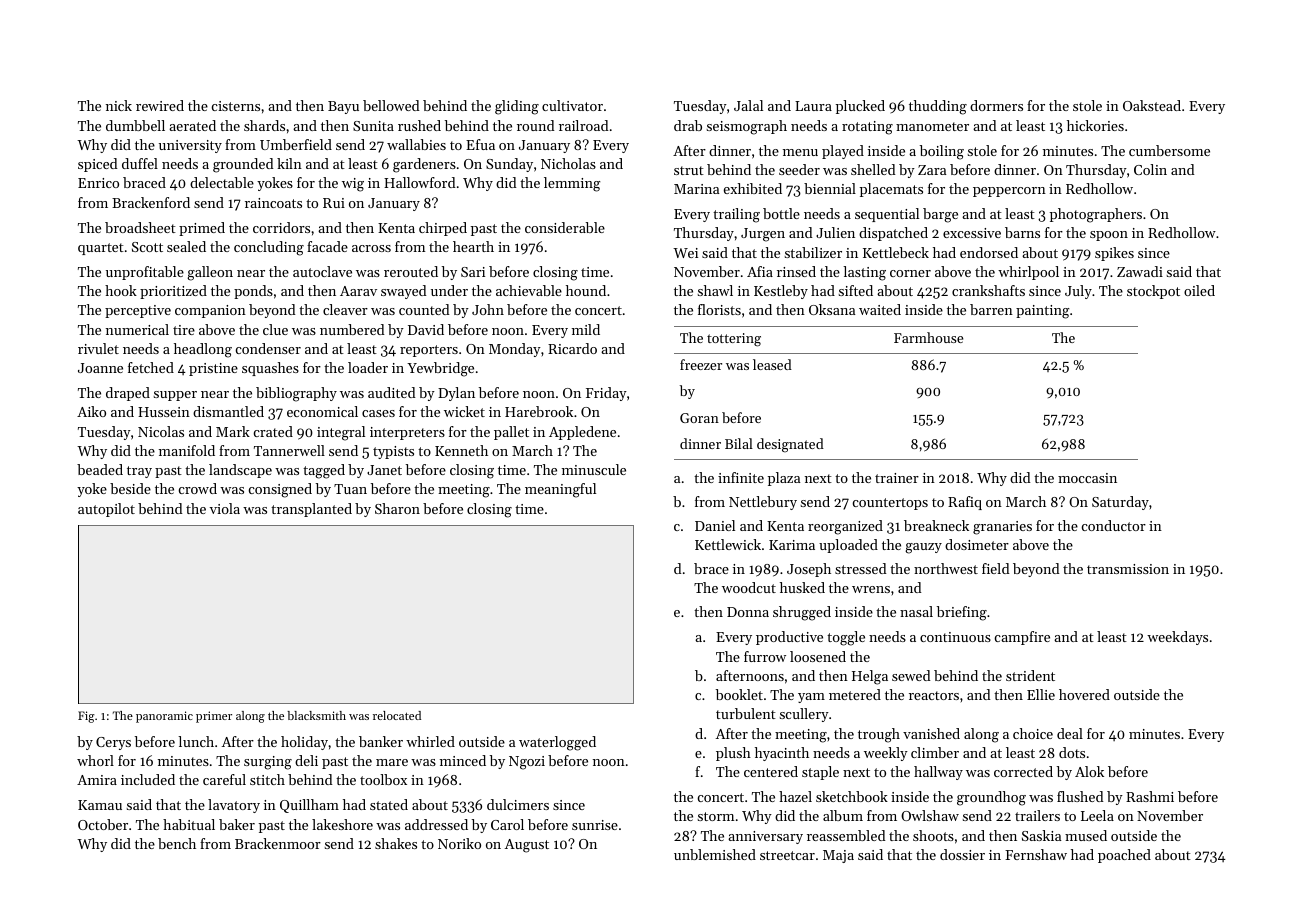 Image resolution: width=1308 pixels, height=924 pixels. Describe the element at coordinates (480, 144) in the document. I see `Efua` at that location.
